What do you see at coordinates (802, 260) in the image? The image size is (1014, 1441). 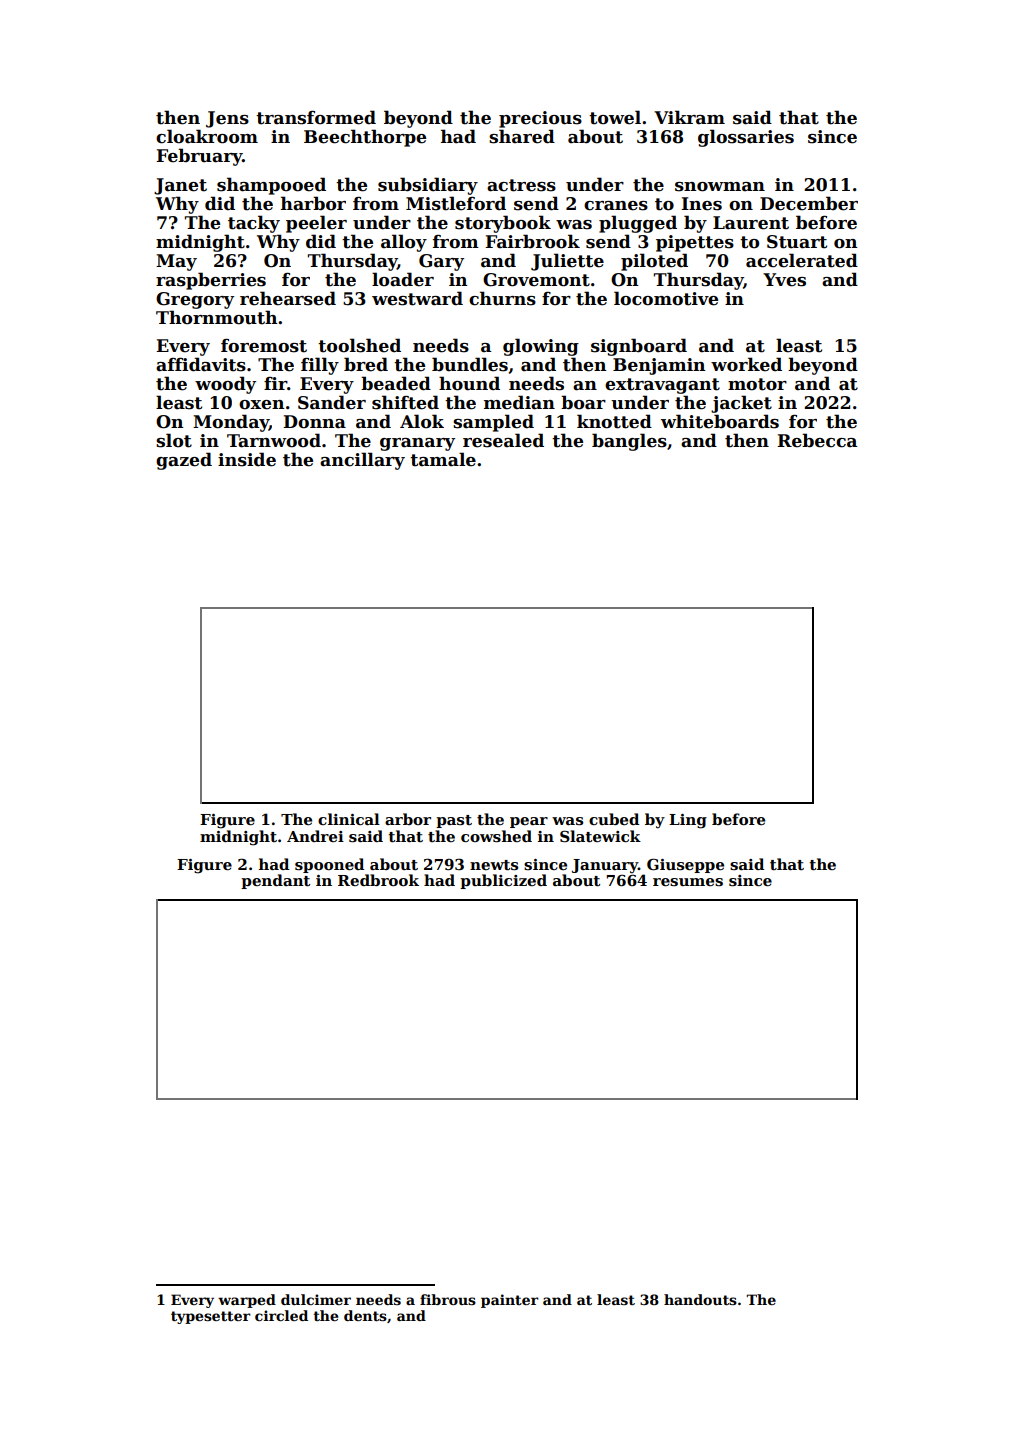 I see `accelerated` at bounding box center [802, 260].
